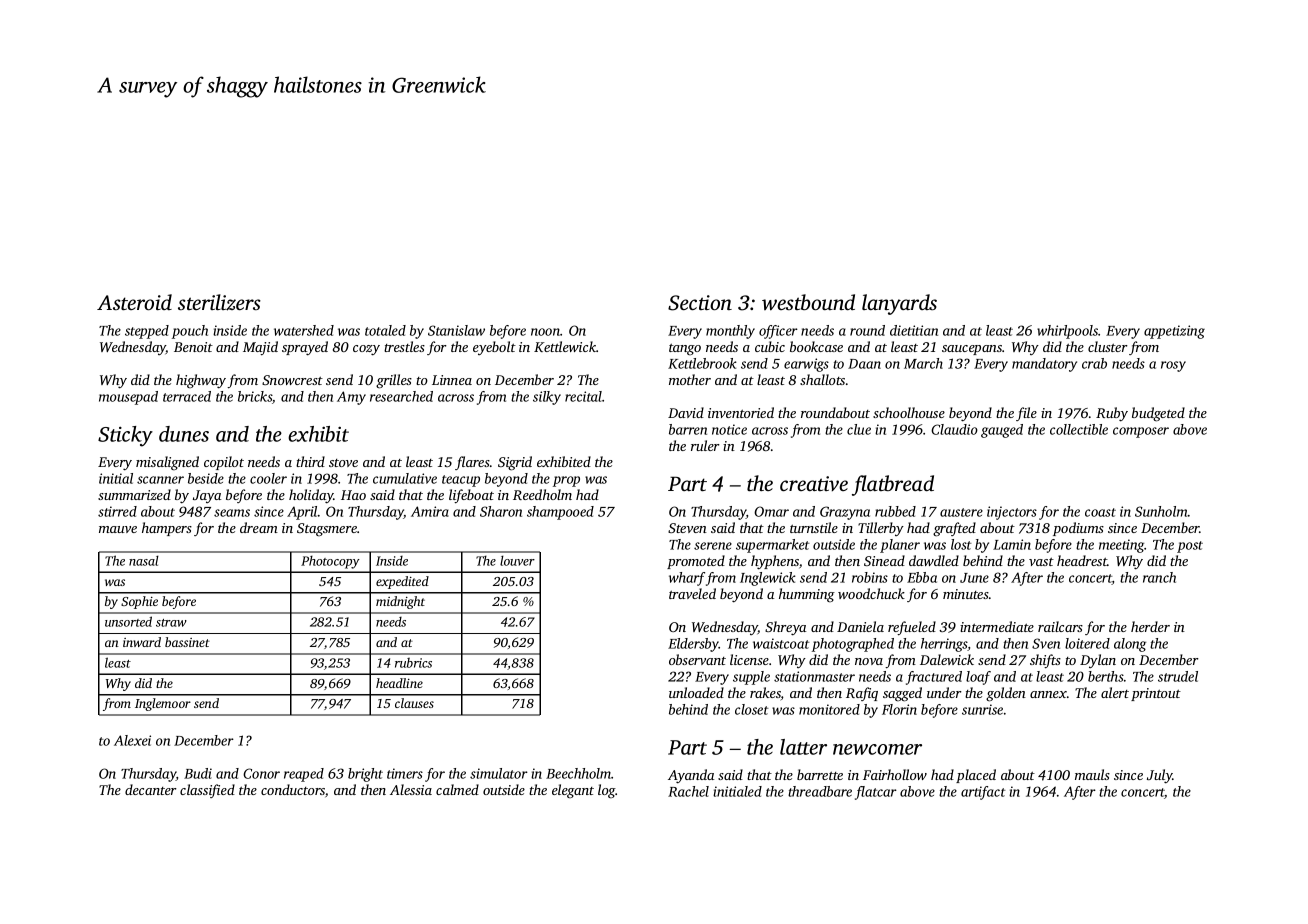 This image has width=1308, height=924. Describe the element at coordinates (579, 773) in the image. I see `Beechholm` at that location.
